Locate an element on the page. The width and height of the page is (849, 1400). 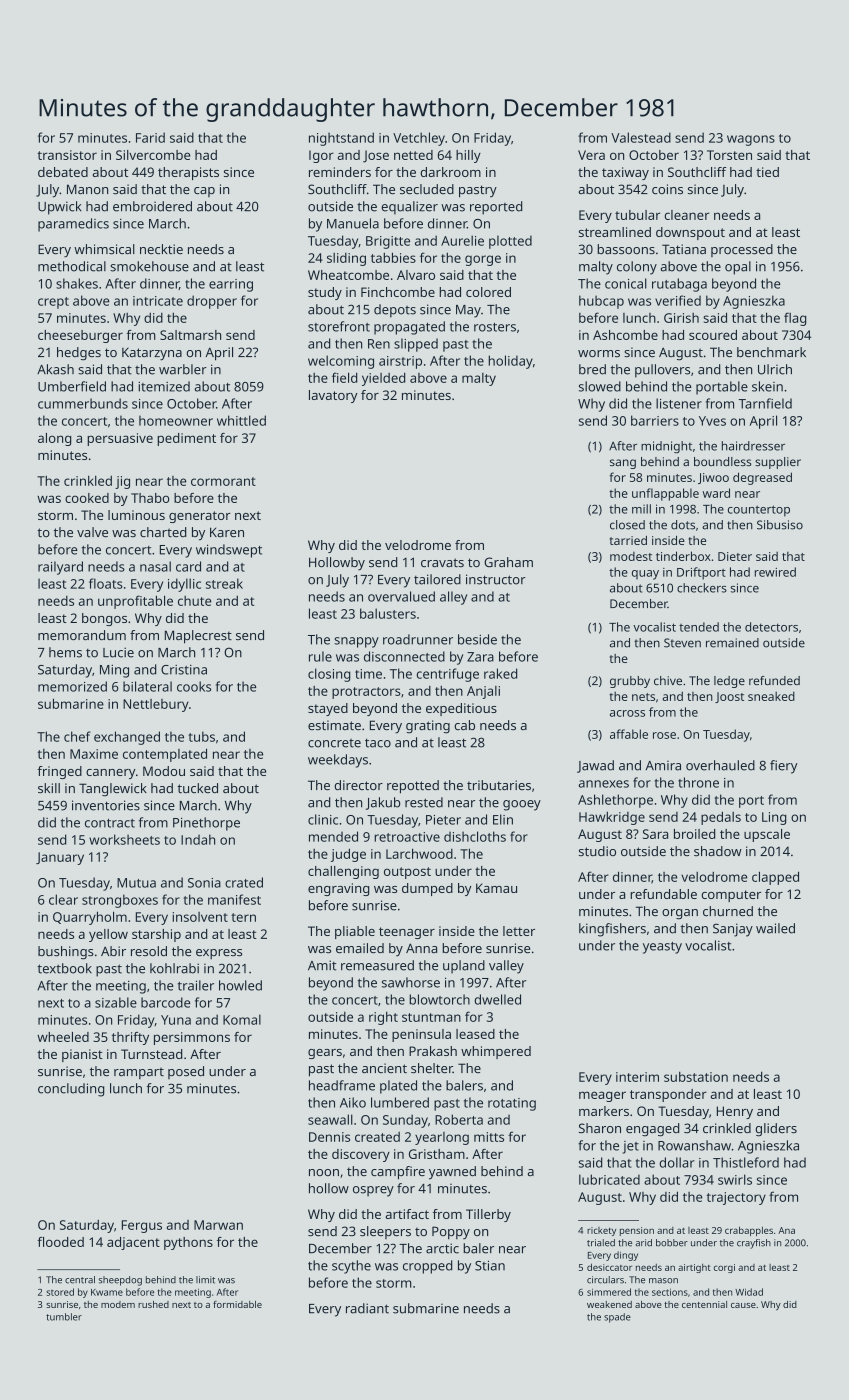
Silvercombe is located at coordinates (153, 155).
